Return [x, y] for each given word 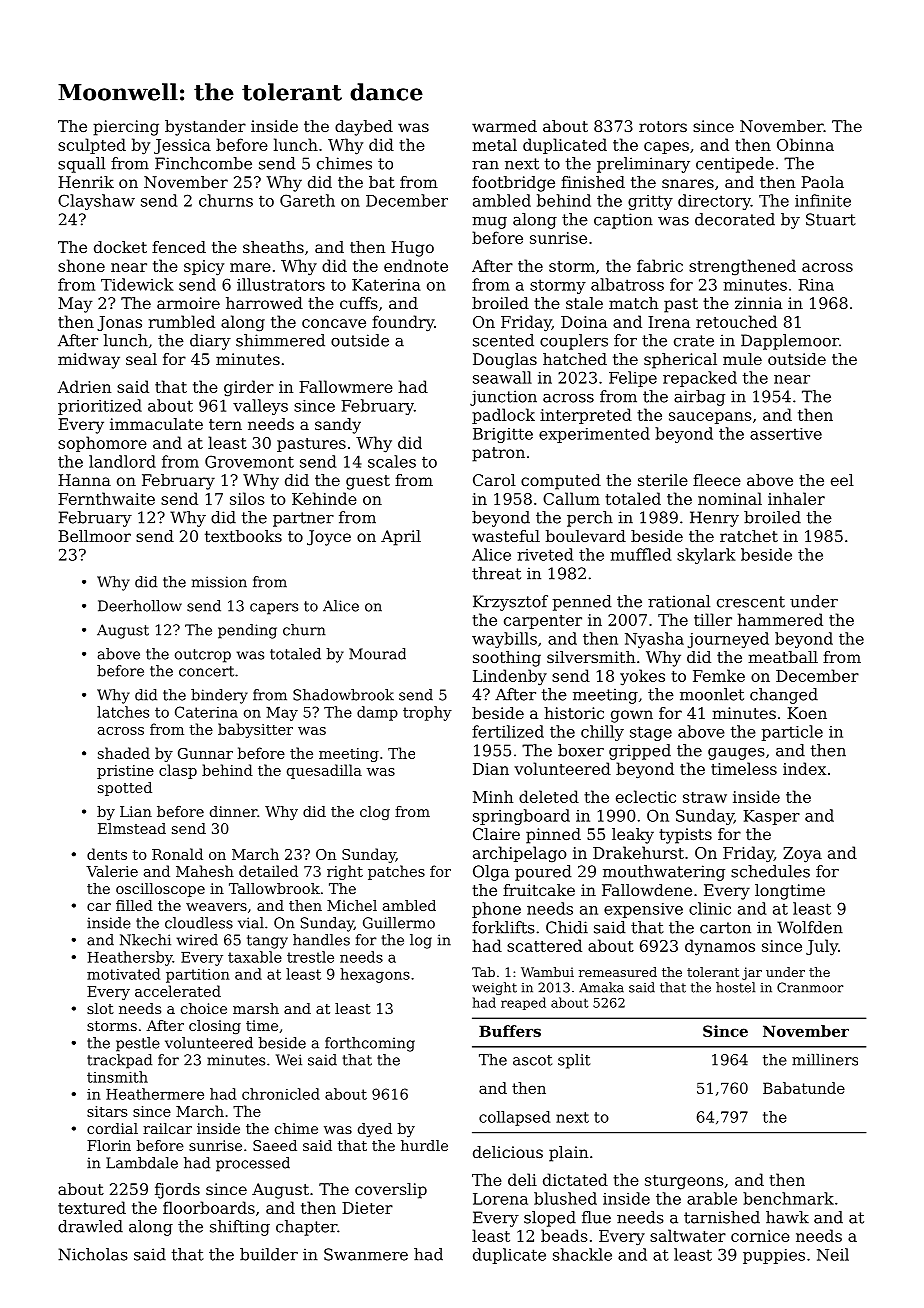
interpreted [586, 416]
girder [249, 388]
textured [92, 1207]
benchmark [788, 1198]
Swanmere [366, 1254]
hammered [780, 619]
